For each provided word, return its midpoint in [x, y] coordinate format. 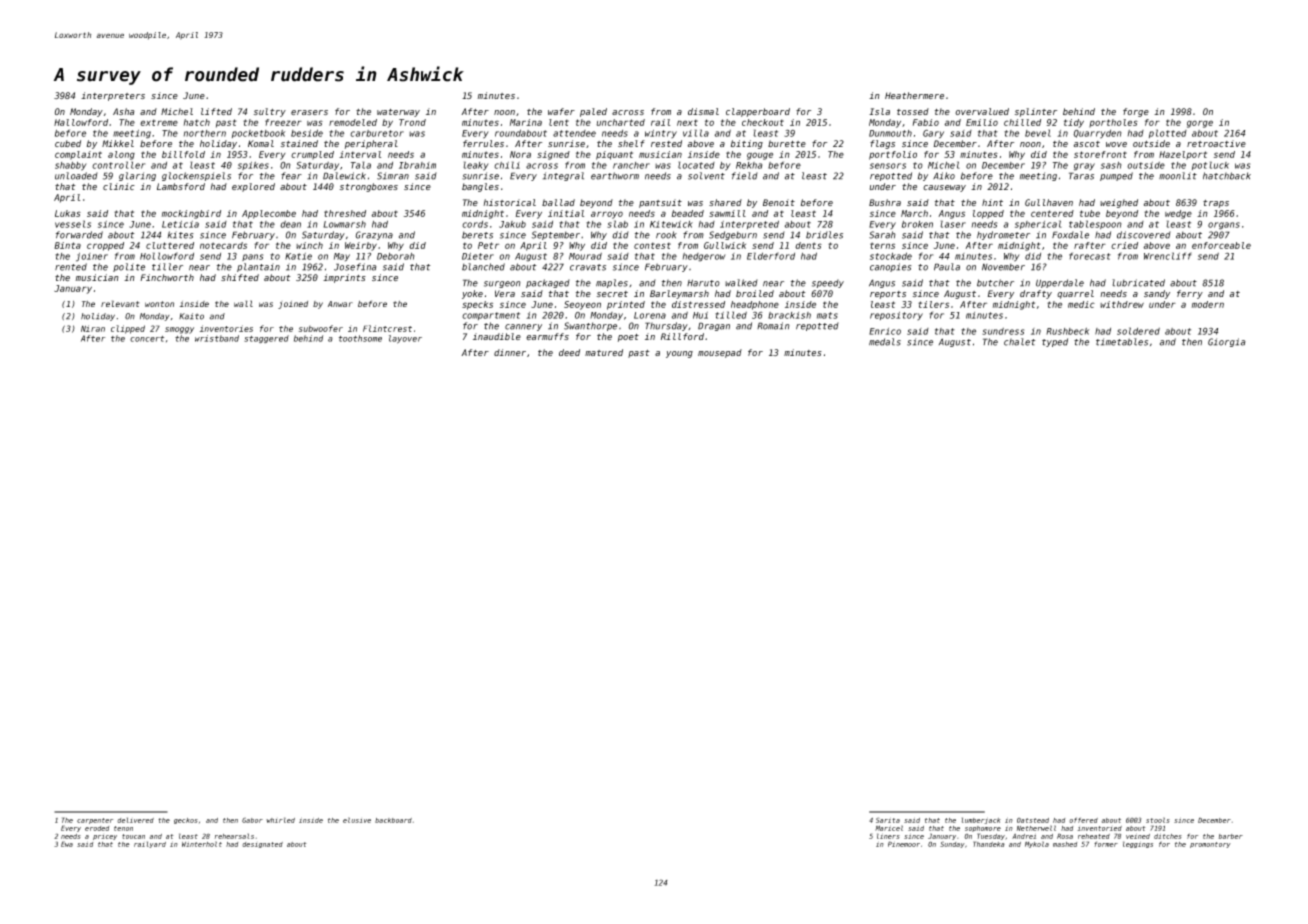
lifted [216, 111]
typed [1055, 342]
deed [569, 352]
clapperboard [758, 112]
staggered [266, 339]
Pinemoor [904, 844]
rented [71, 267]
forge [1136, 112]
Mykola [1037, 844]
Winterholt [202, 844]
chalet [1020, 342]
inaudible [497, 336]
